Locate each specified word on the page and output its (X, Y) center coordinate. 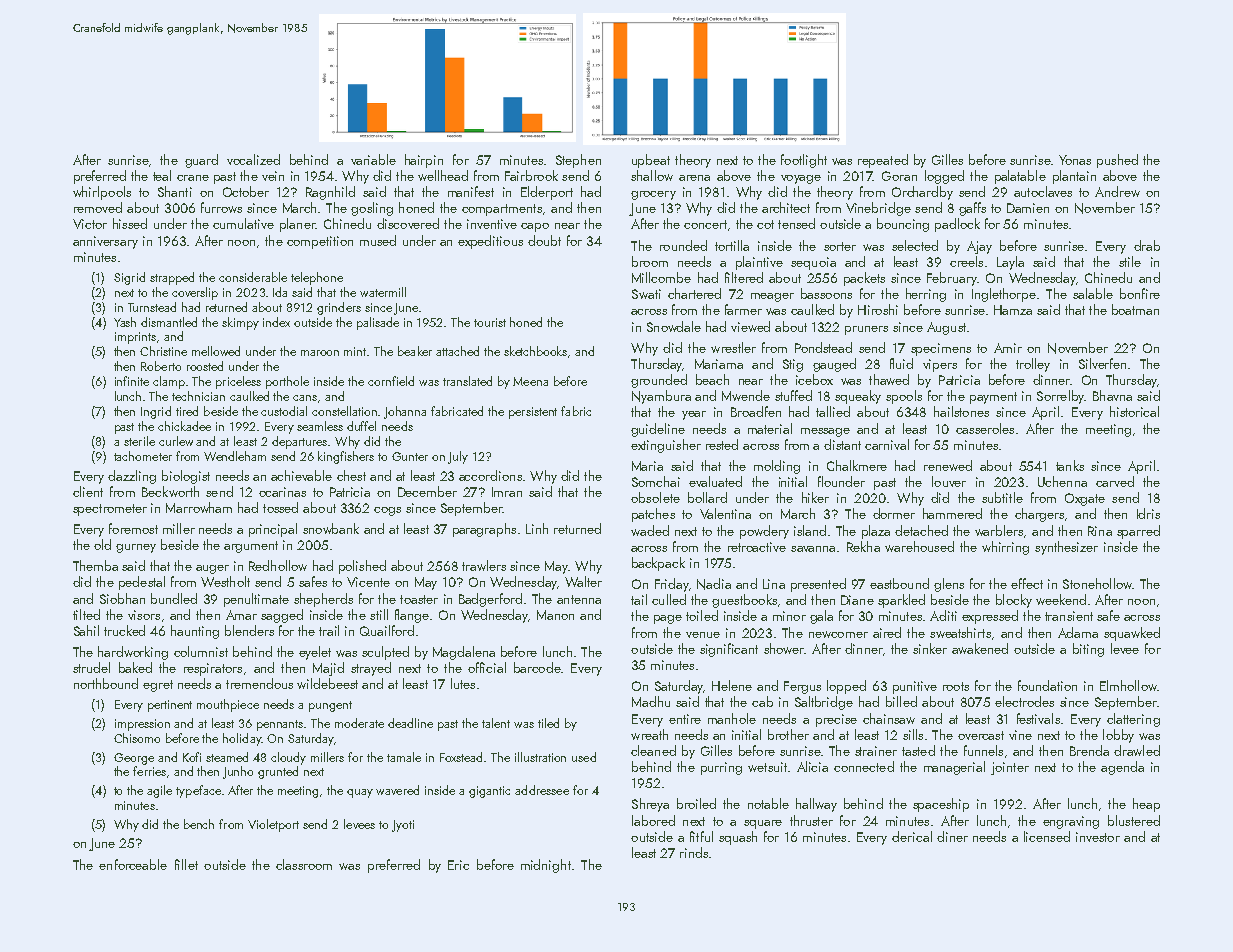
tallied (833, 411)
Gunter (410, 456)
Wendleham (235, 456)
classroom (304, 864)
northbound (106, 683)
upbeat (651, 161)
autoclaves (1043, 191)
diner (952, 836)
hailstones (961, 411)
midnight (546, 866)
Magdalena (464, 653)
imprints (135, 338)
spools (904, 397)
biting (1088, 650)
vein (273, 176)
